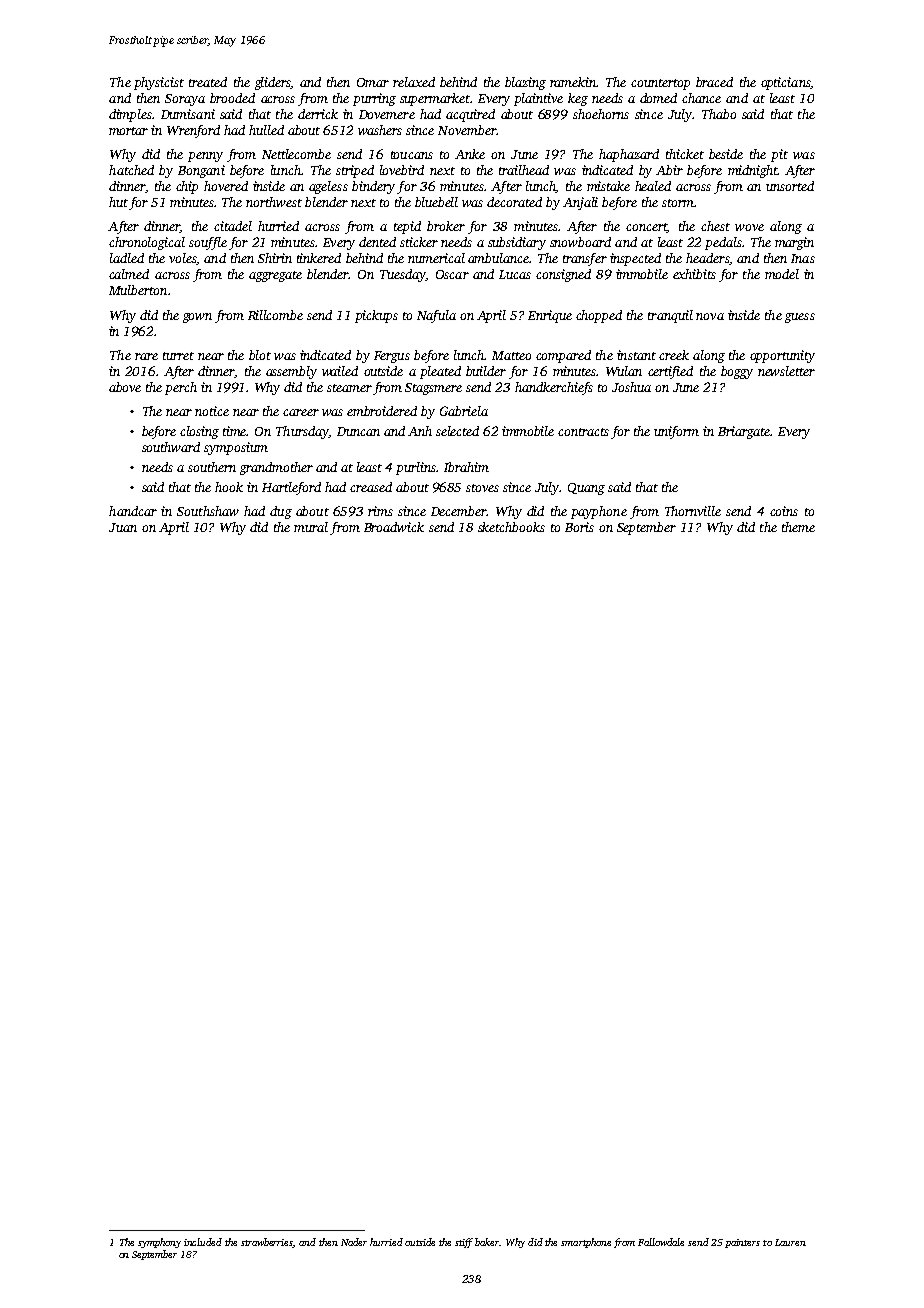 This document has width=924, height=1308. I want to click on striped, so click(355, 171).
